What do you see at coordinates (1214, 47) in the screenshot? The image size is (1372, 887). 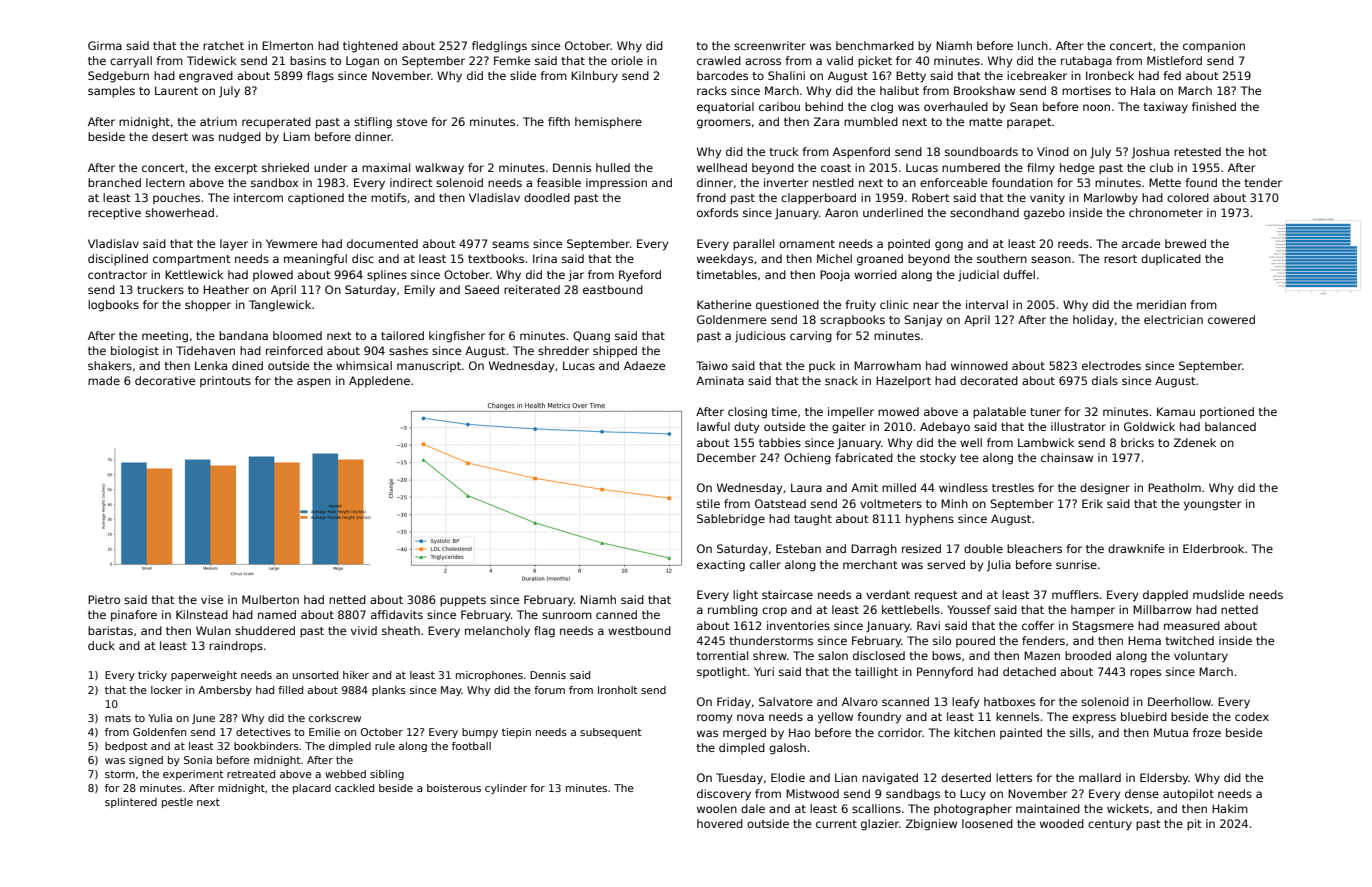 I see `companion` at bounding box center [1214, 47].
